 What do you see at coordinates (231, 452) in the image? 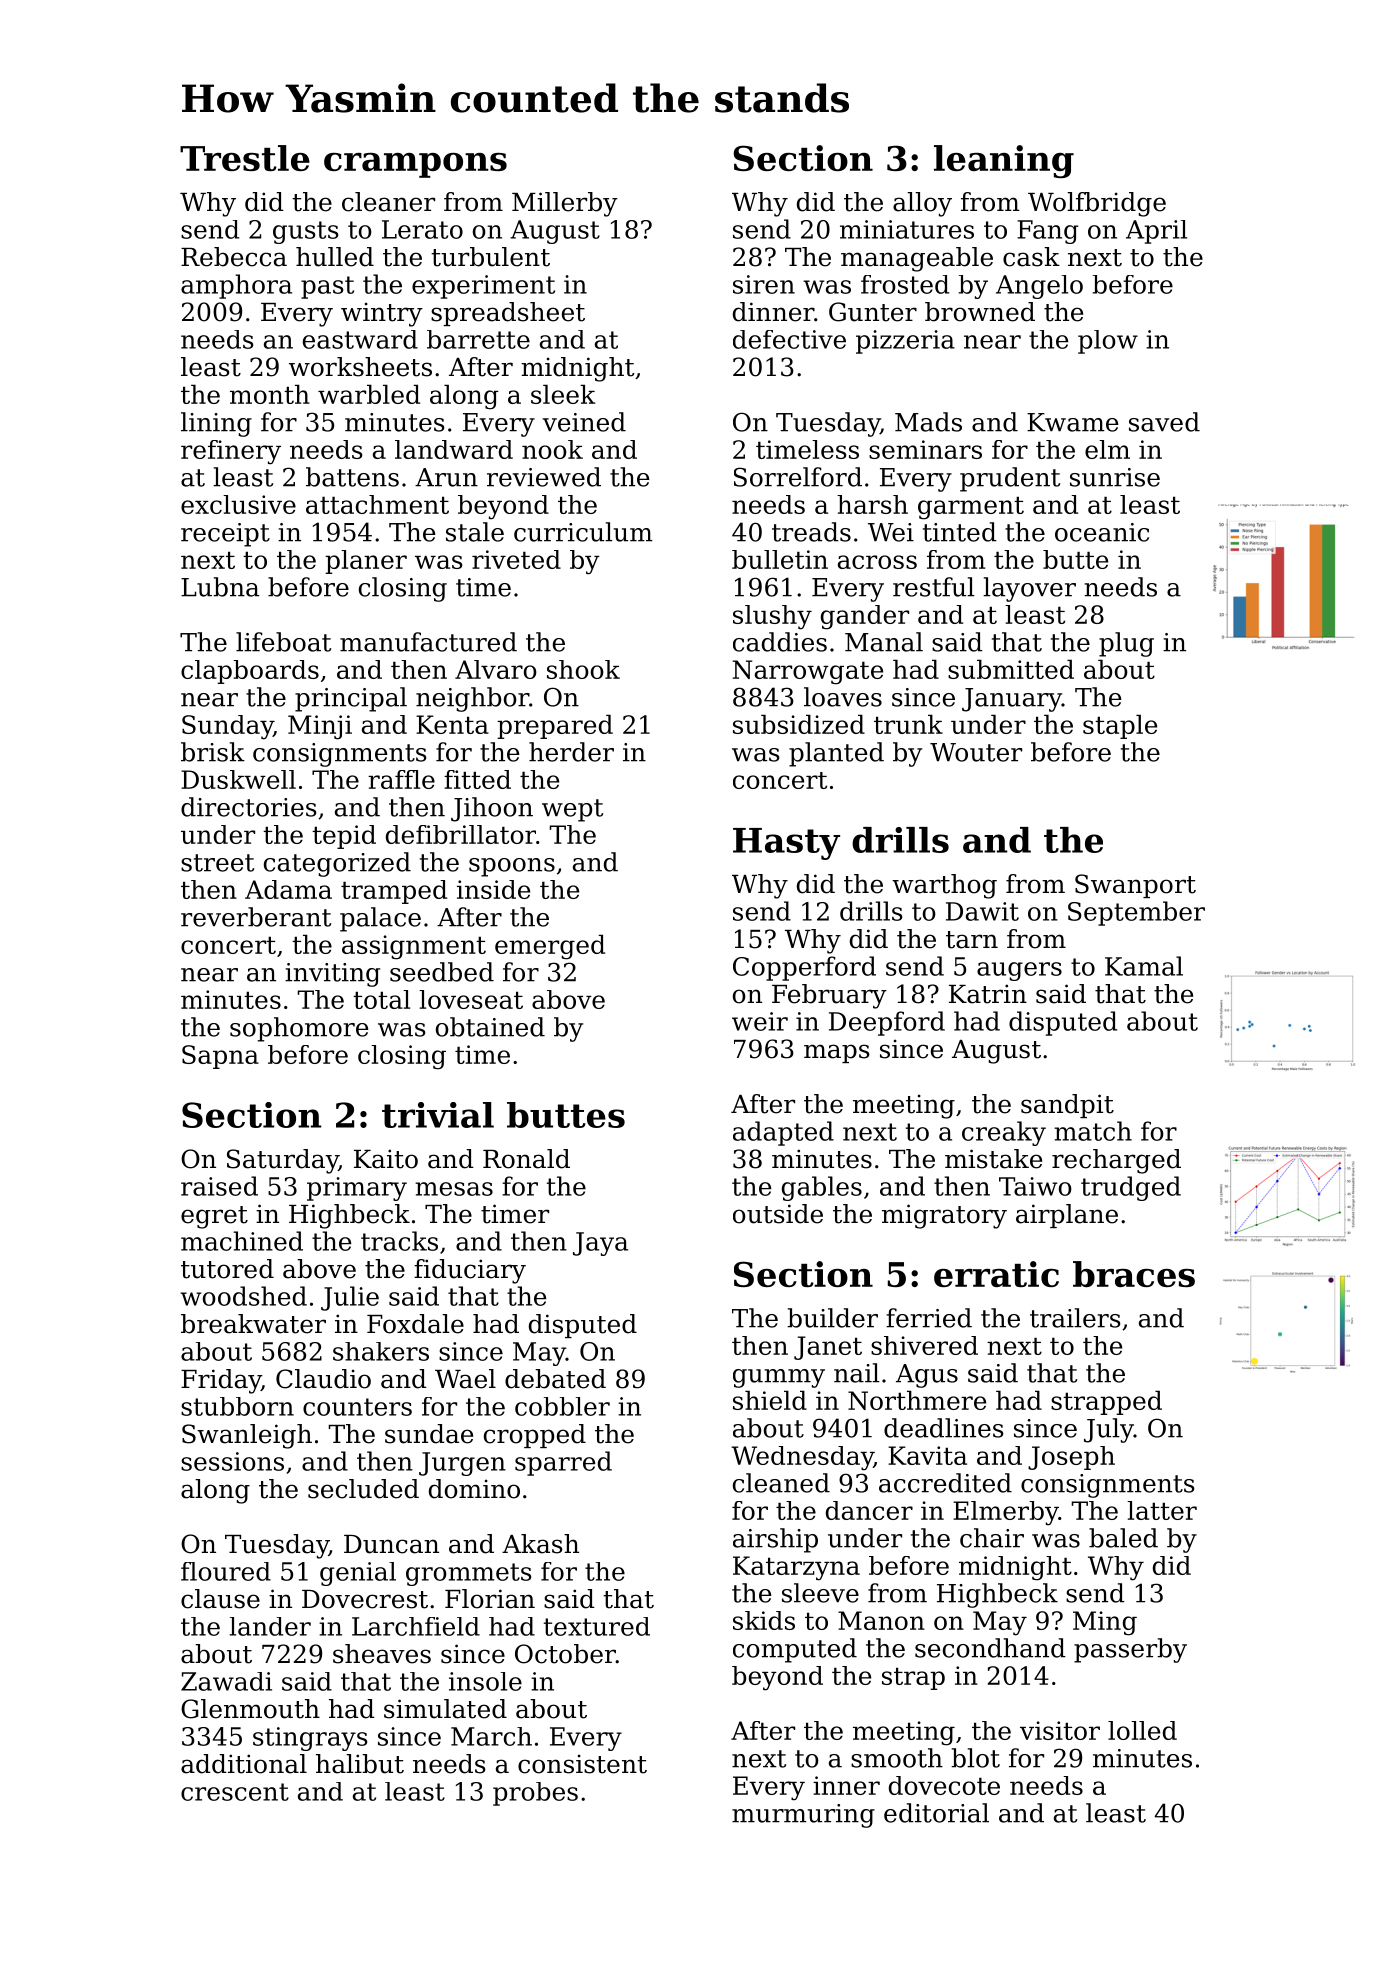
I see `refinery` at bounding box center [231, 452].
